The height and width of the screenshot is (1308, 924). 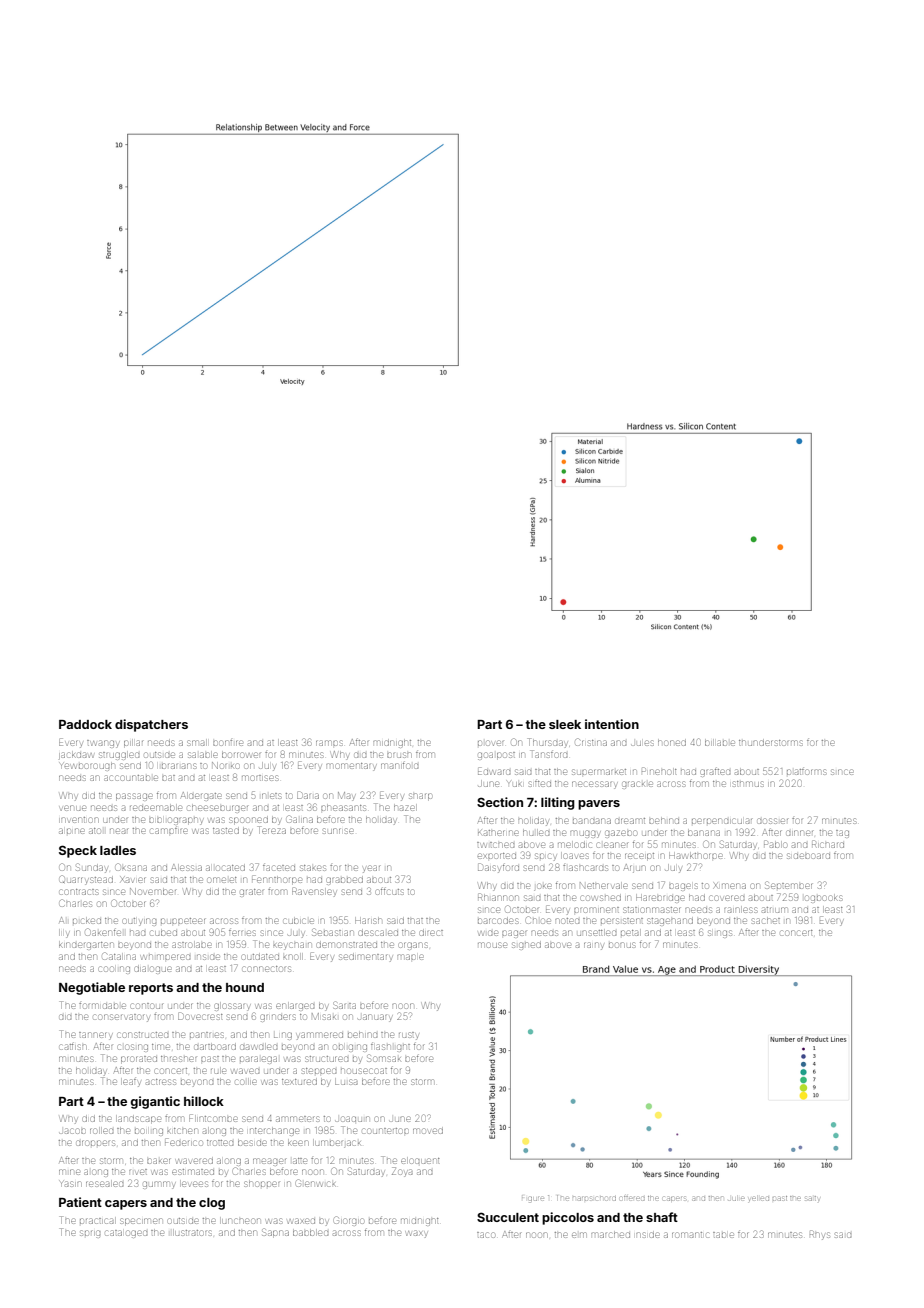 I want to click on brush, so click(x=399, y=755).
